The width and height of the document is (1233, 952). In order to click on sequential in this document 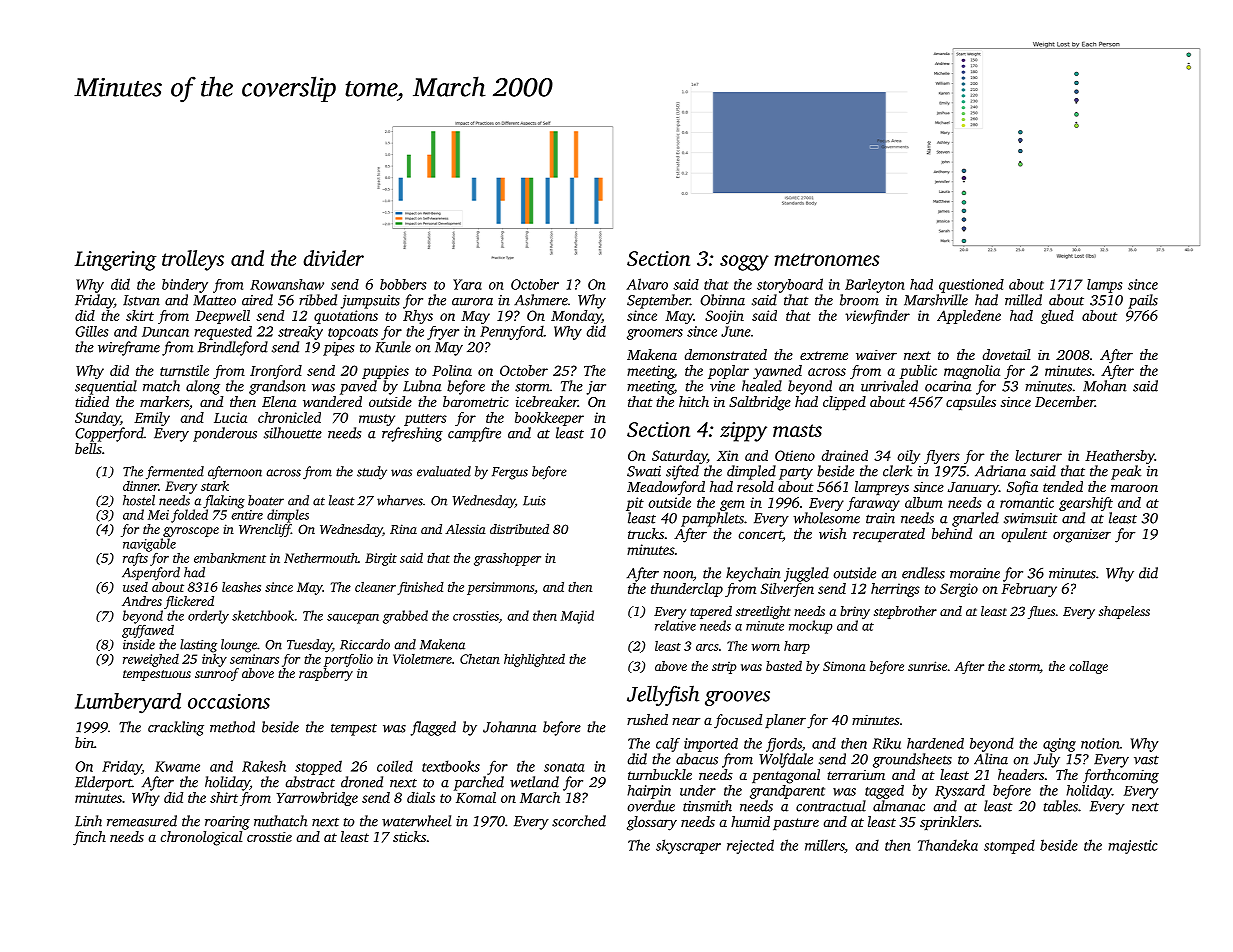, I will do `click(106, 387)`.
